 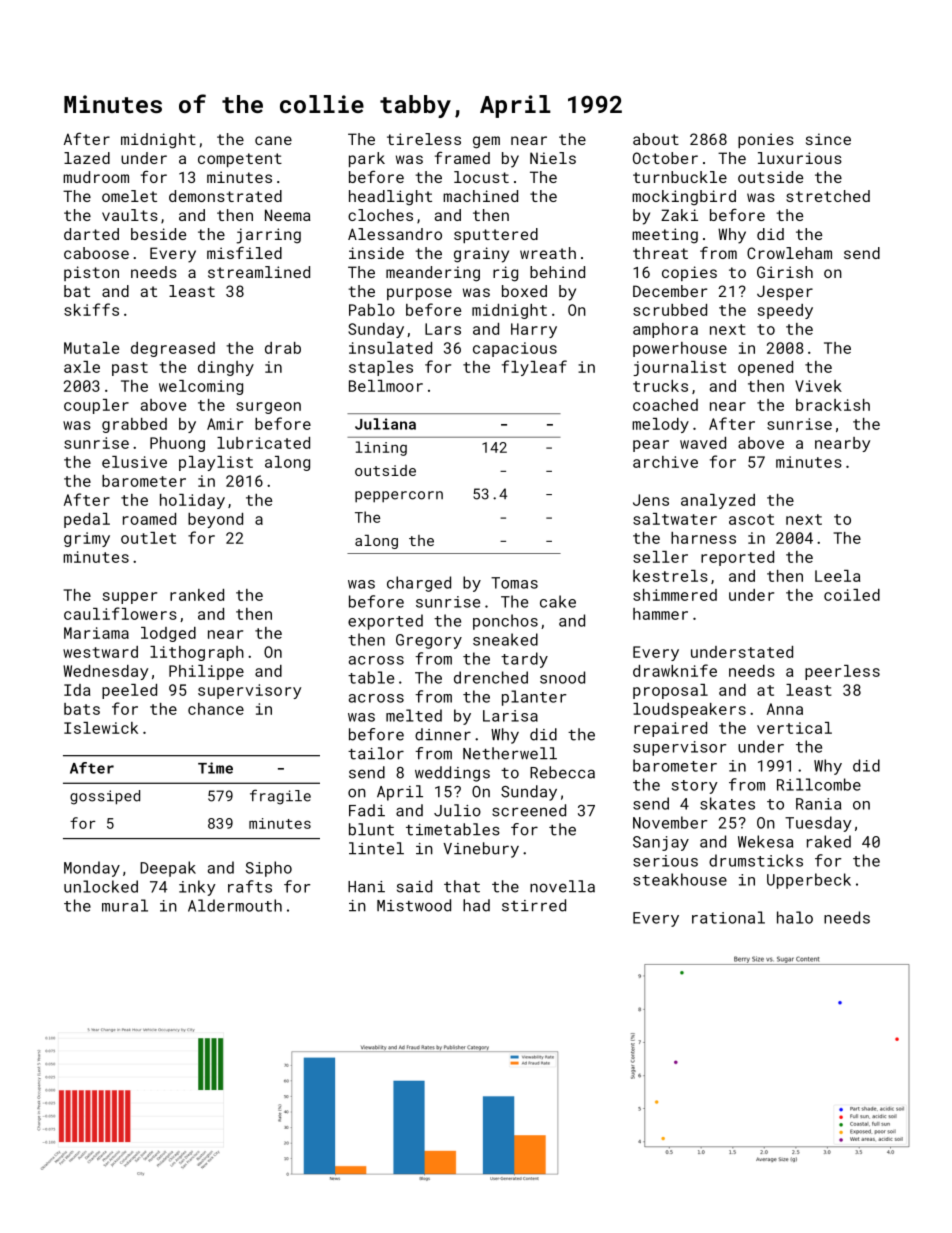 What do you see at coordinates (259, 272) in the screenshot?
I see `streamlined` at bounding box center [259, 272].
